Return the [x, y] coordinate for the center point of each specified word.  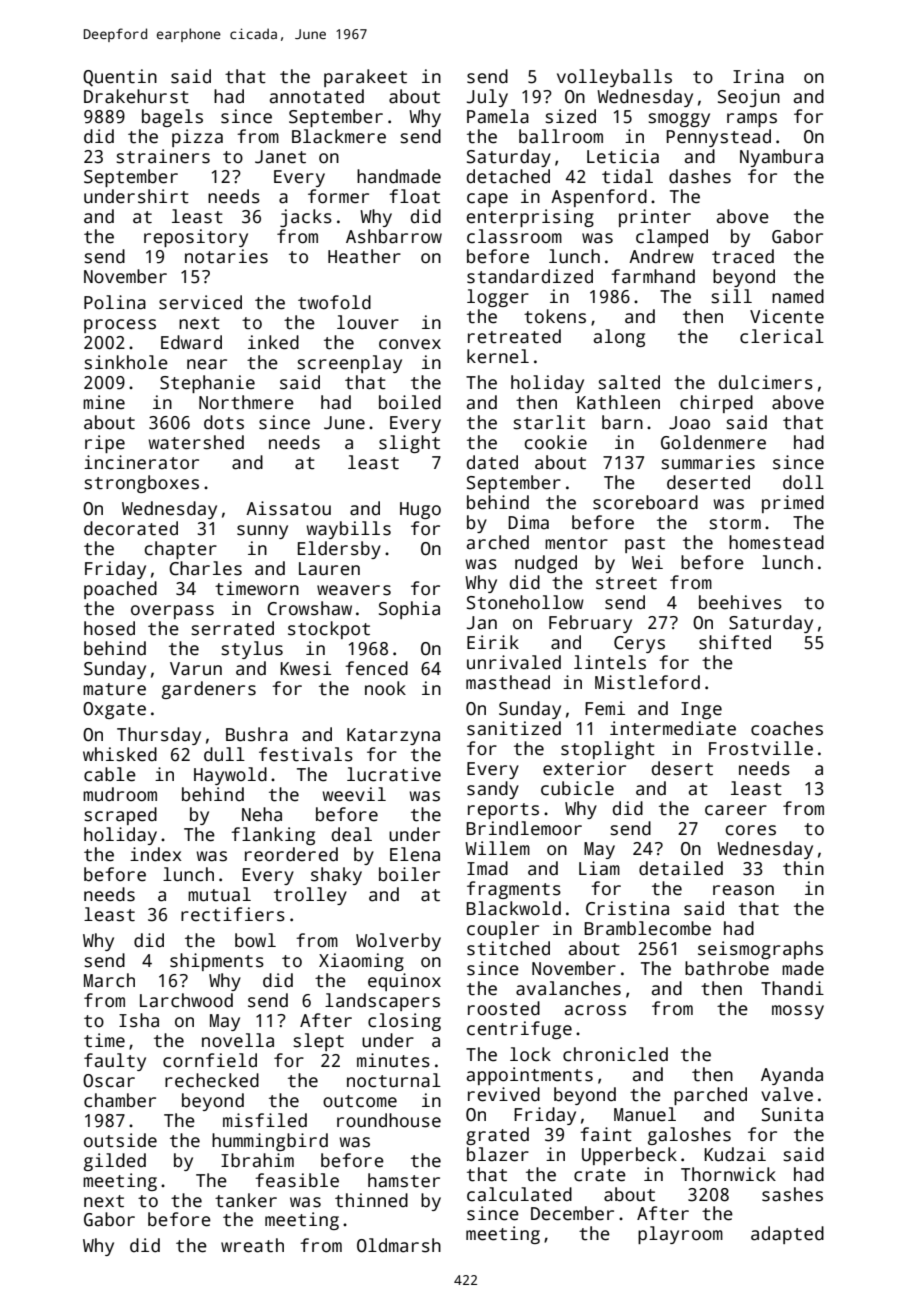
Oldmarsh [399, 1245]
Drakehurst [136, 96]
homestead [776, 542]
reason [743, 890]
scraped [121, 816]
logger [498, 298]
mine [104, 402]
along [619, 338]
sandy [493, 790]
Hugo [420, 510]
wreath [252, 1245]
